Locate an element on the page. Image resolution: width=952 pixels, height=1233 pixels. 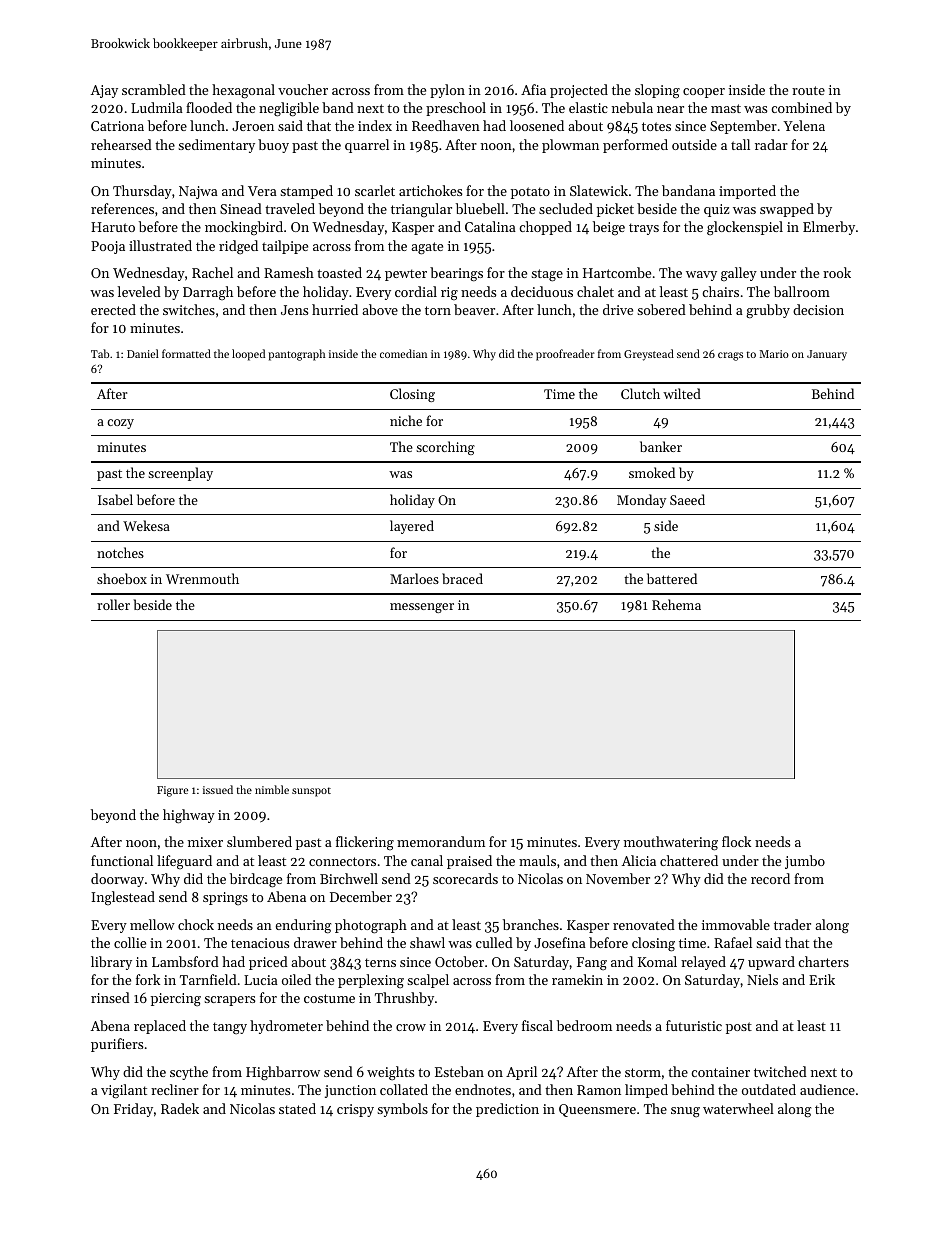
layered is located at coordinates (412, 527).
